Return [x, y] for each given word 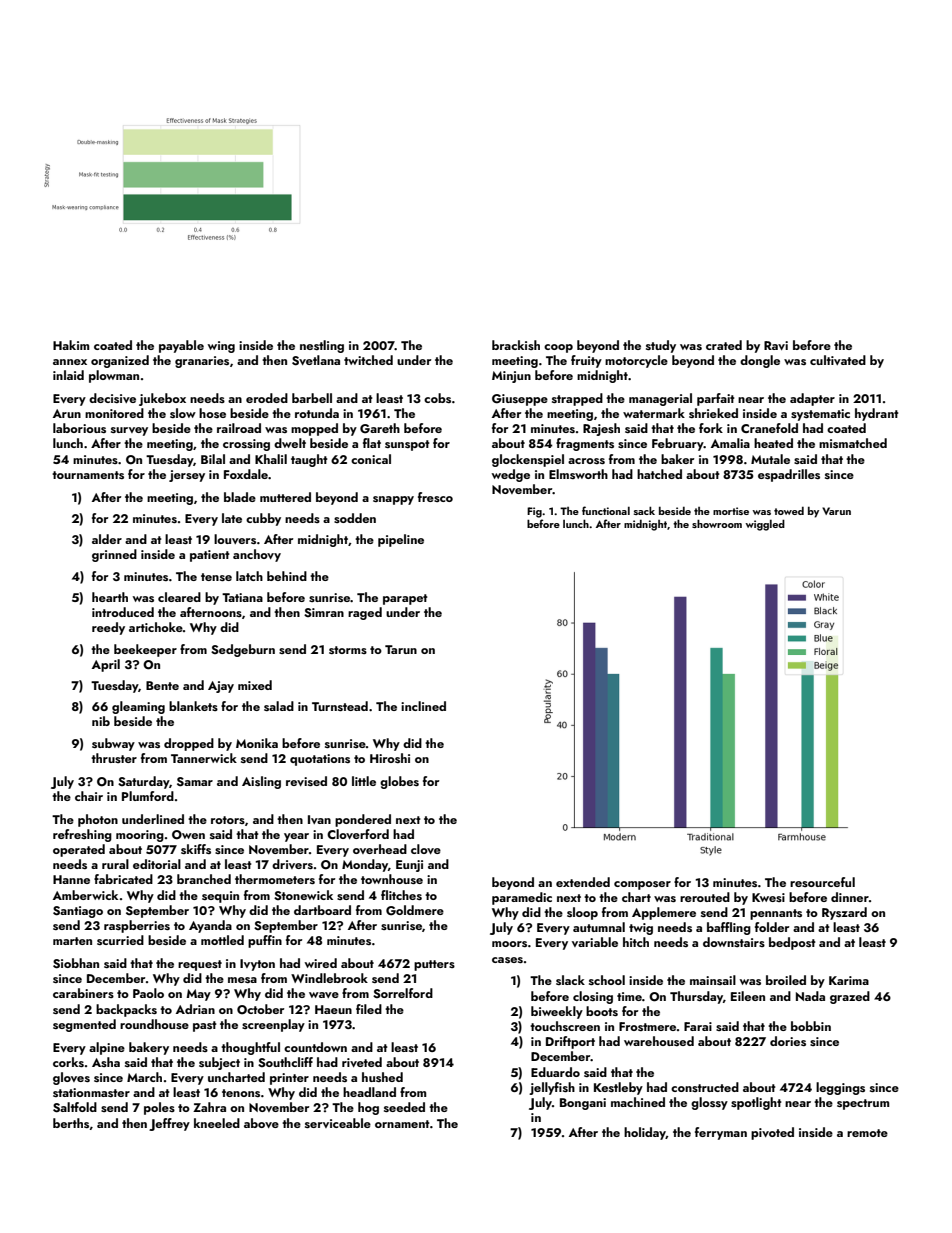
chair [89, 796]
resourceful [822, 882]
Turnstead [340, 706]
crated [724, 345]
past [205, 1026]
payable [181, 346]
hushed [382, 1077]
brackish [516, 345]
